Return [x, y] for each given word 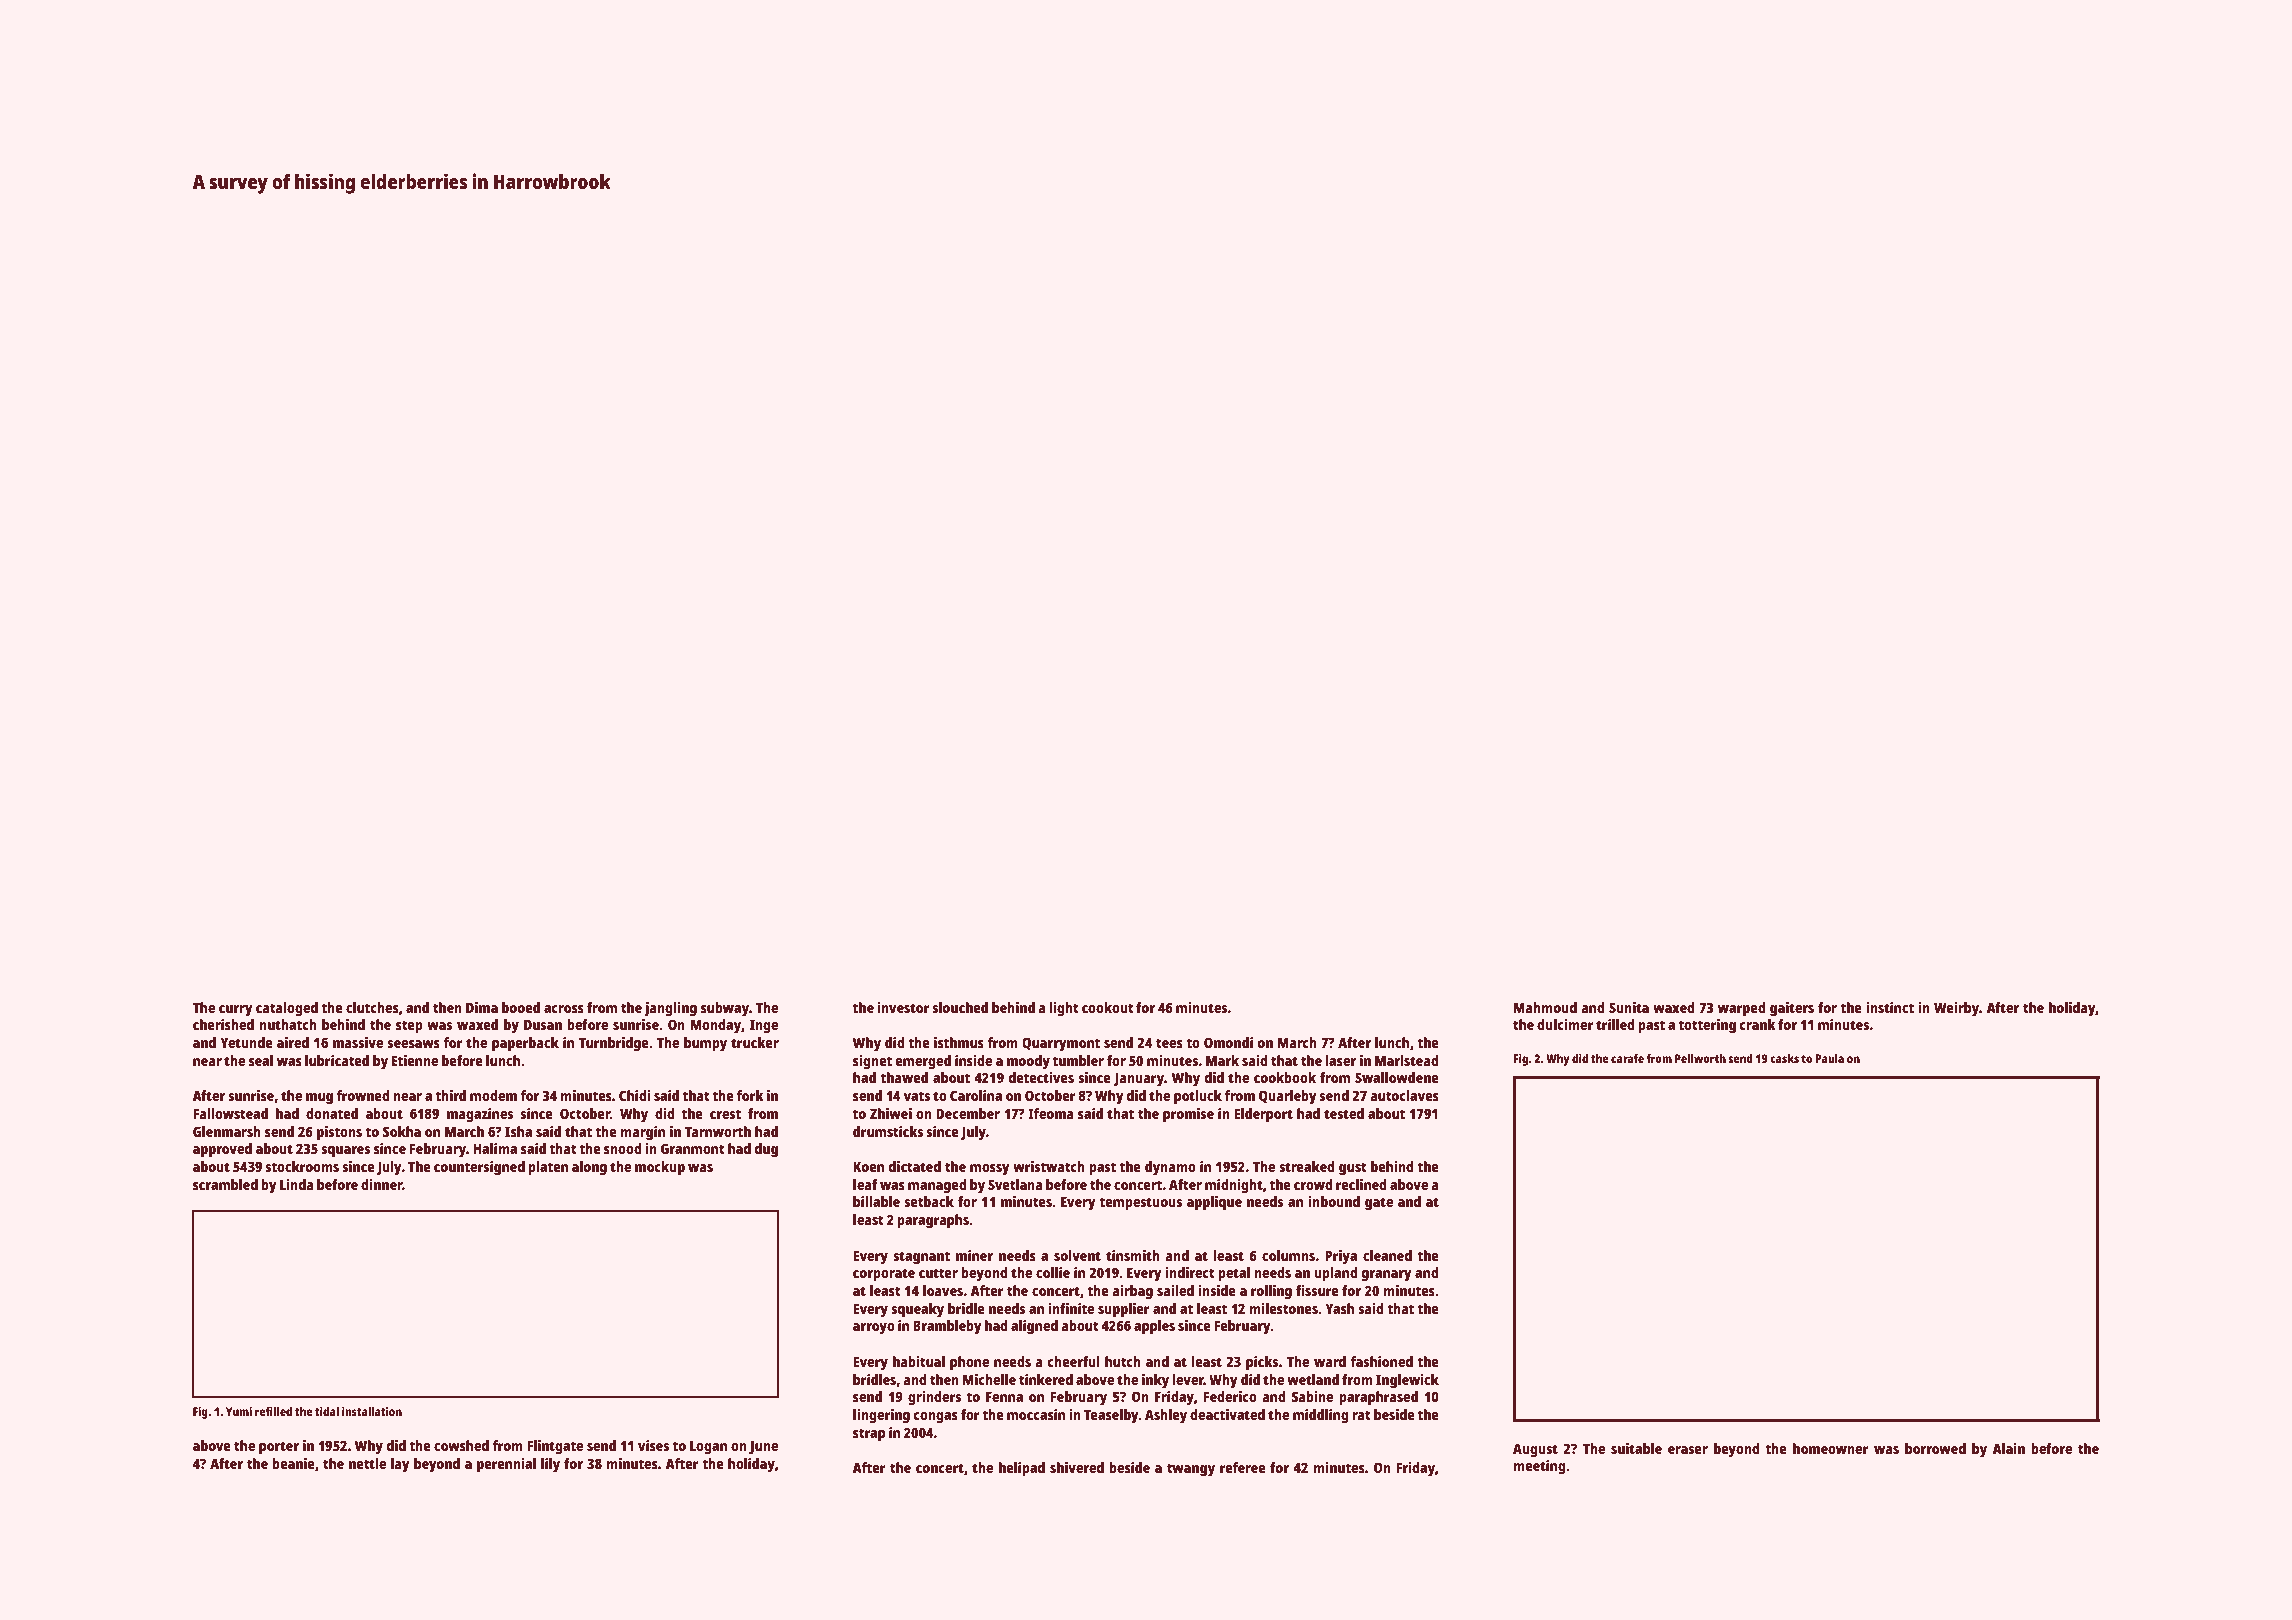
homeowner [1831, 1448]
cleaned [1387, 1255]
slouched [960, 1007]
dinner [381, 1184]
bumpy [705, 1044]
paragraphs [933, 1221]
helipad [1022, 1469]
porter [279, 1448]
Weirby [1956, 1009]
